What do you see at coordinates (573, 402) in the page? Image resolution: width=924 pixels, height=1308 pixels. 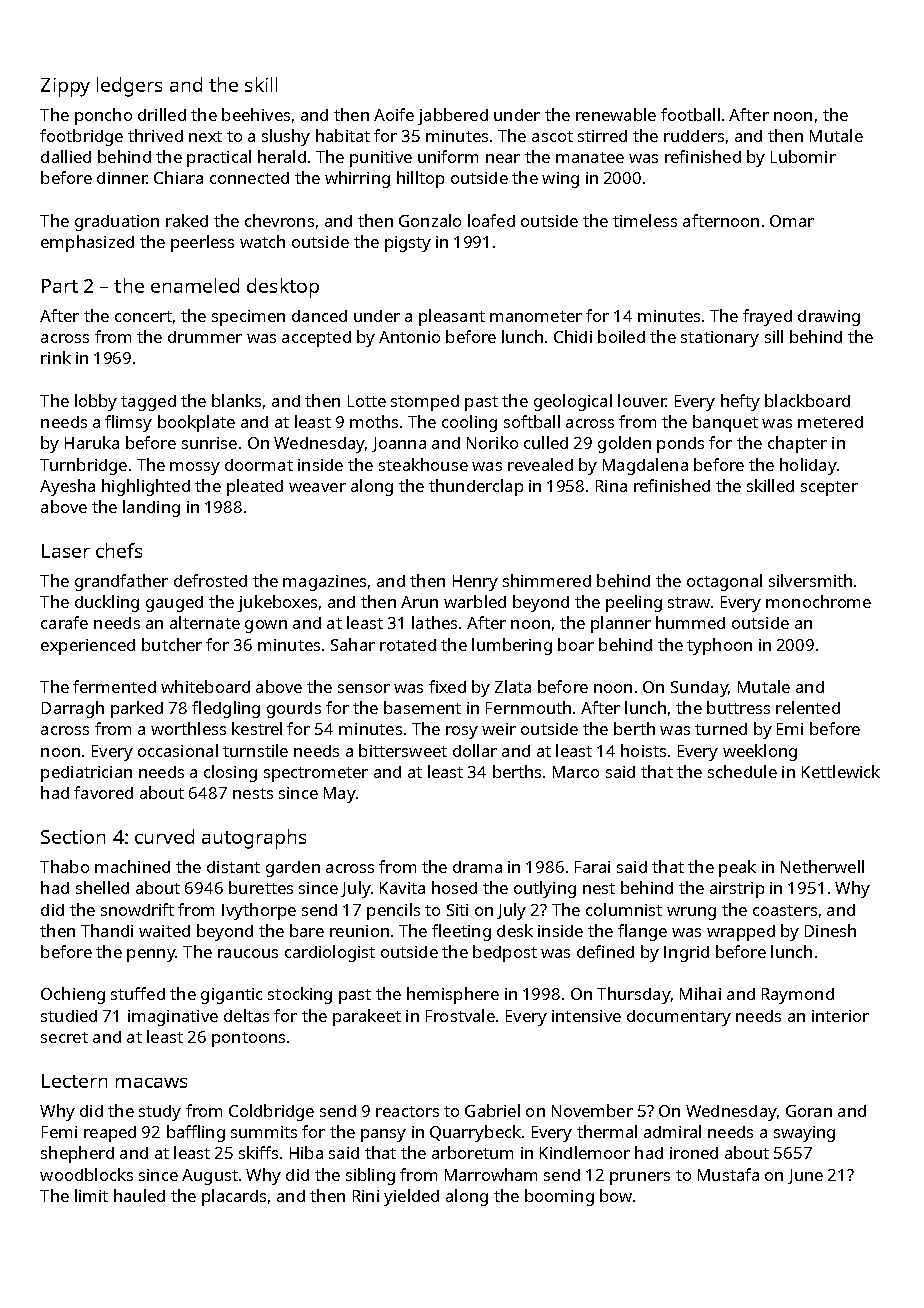 I see `geological` at bounding box center [573, 402].
